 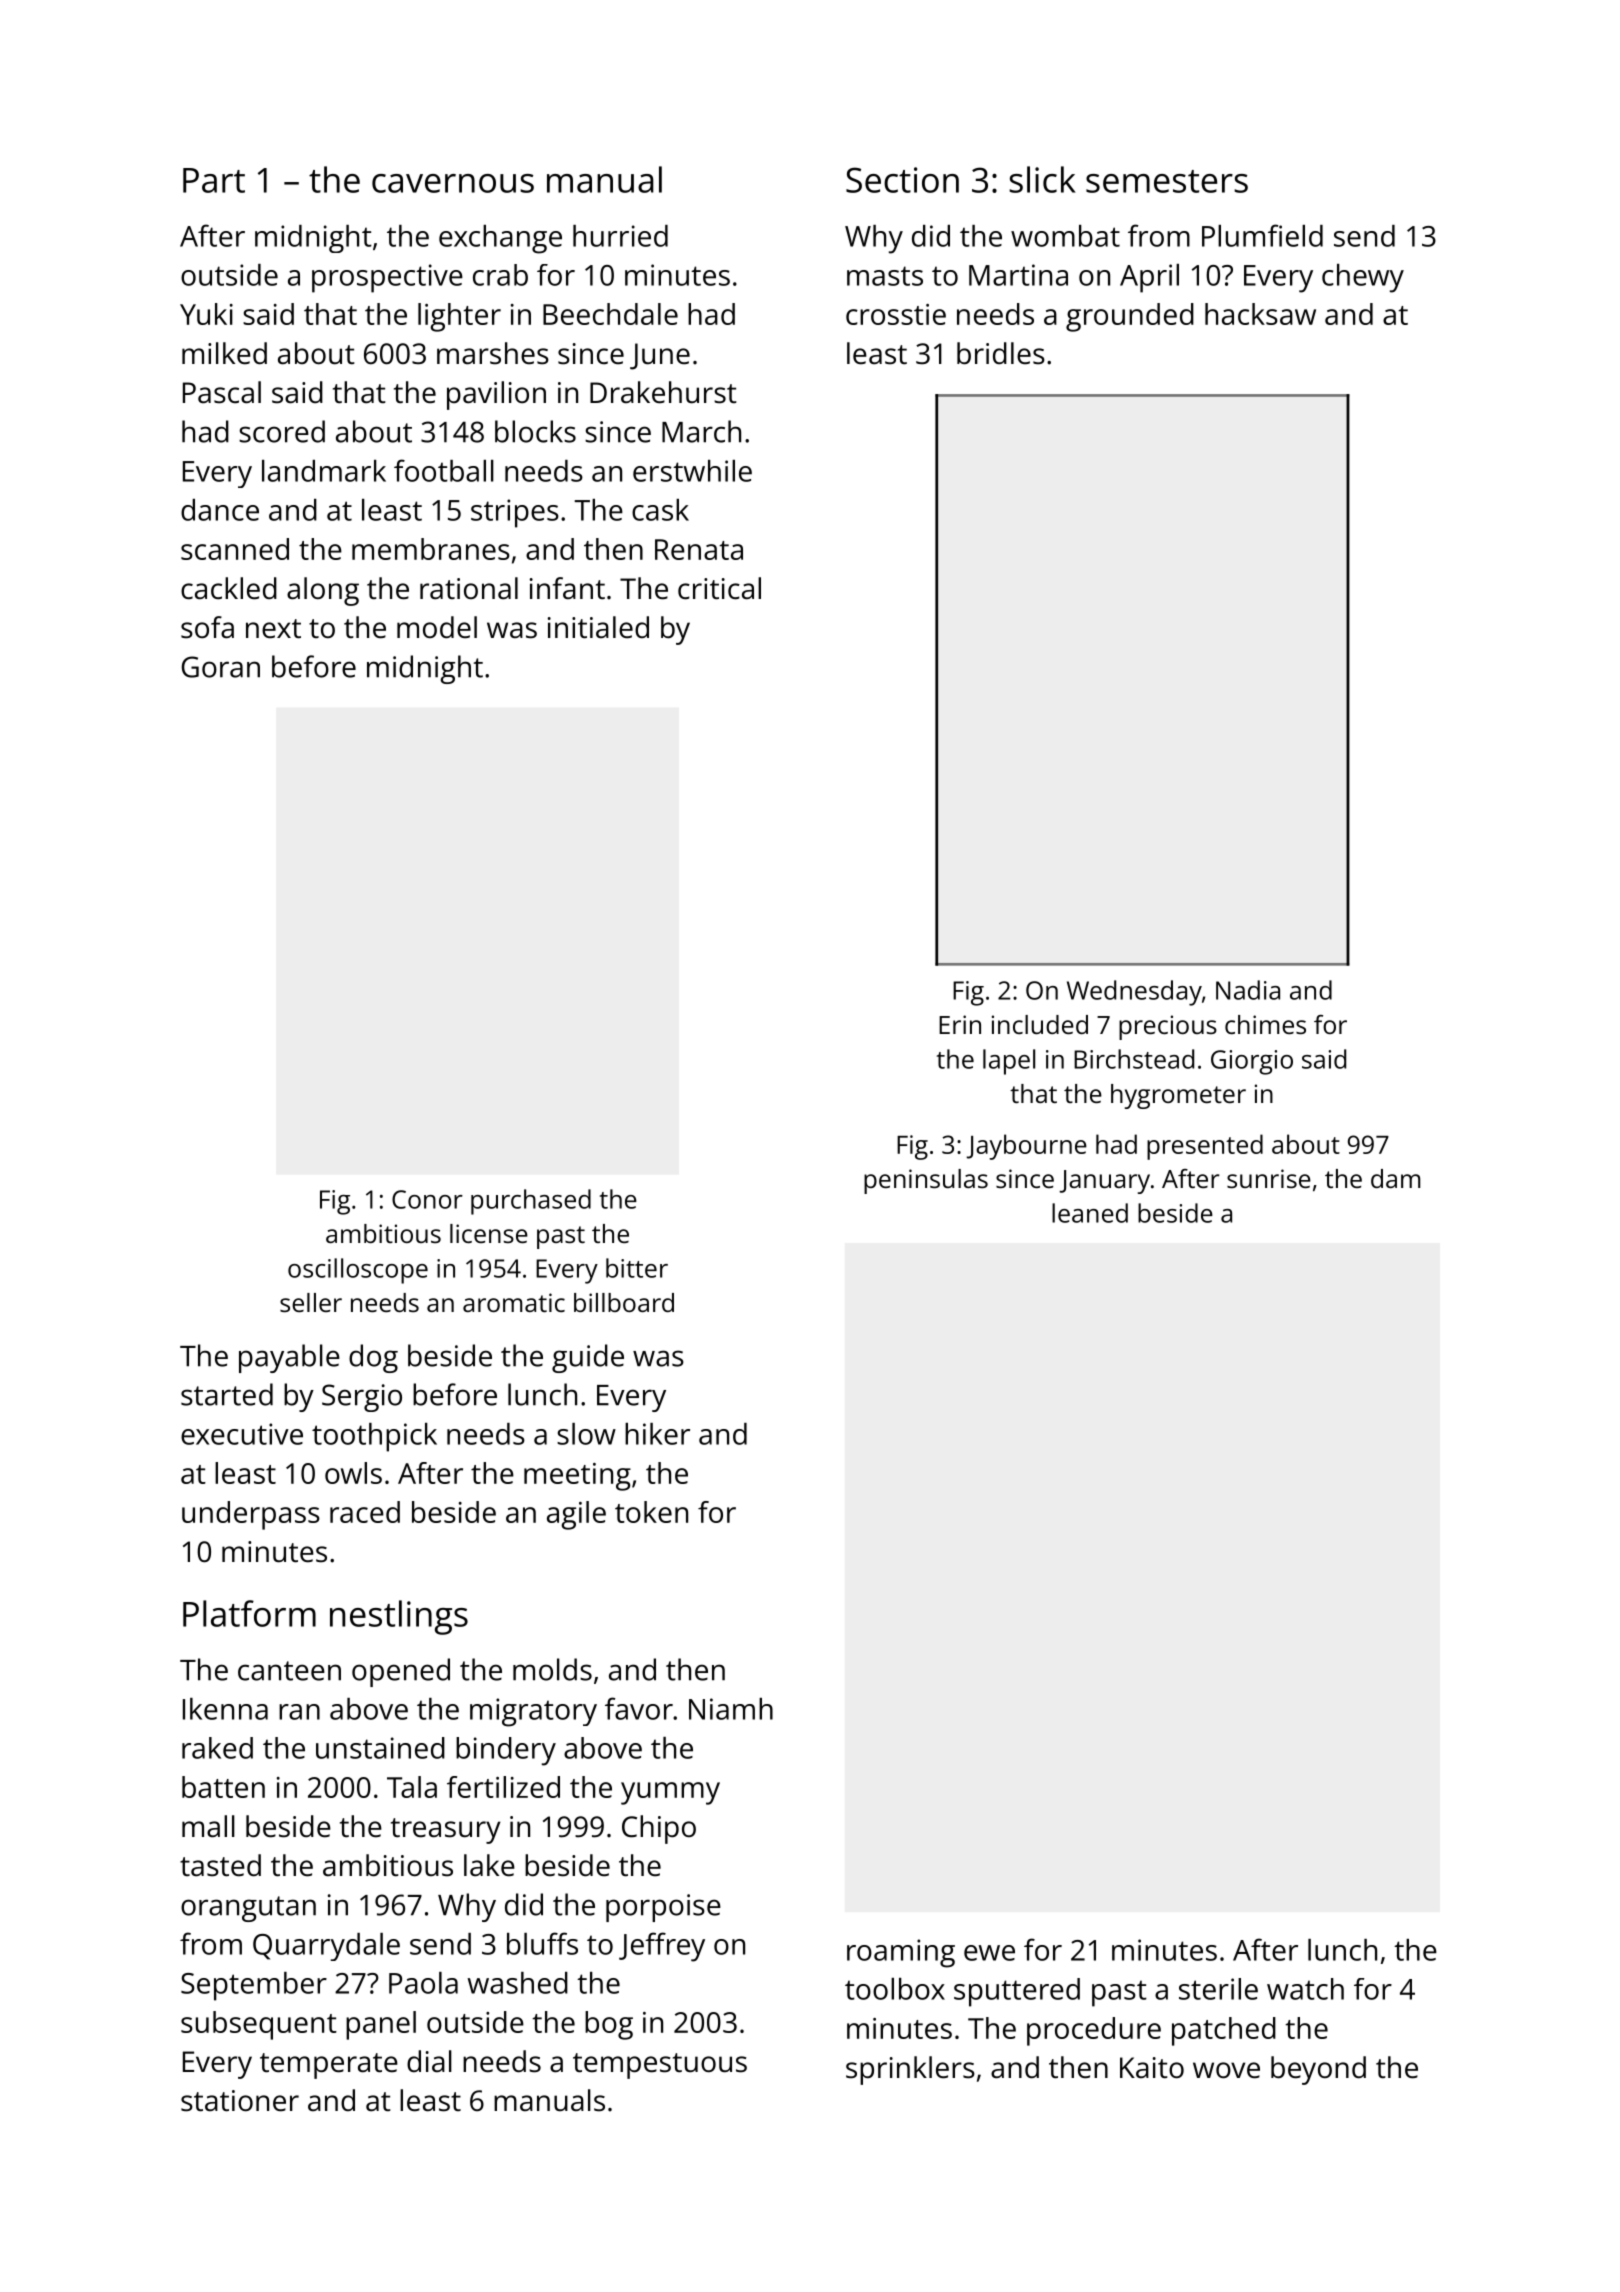 I want to click on molds, so click(x=552, y=1669).
